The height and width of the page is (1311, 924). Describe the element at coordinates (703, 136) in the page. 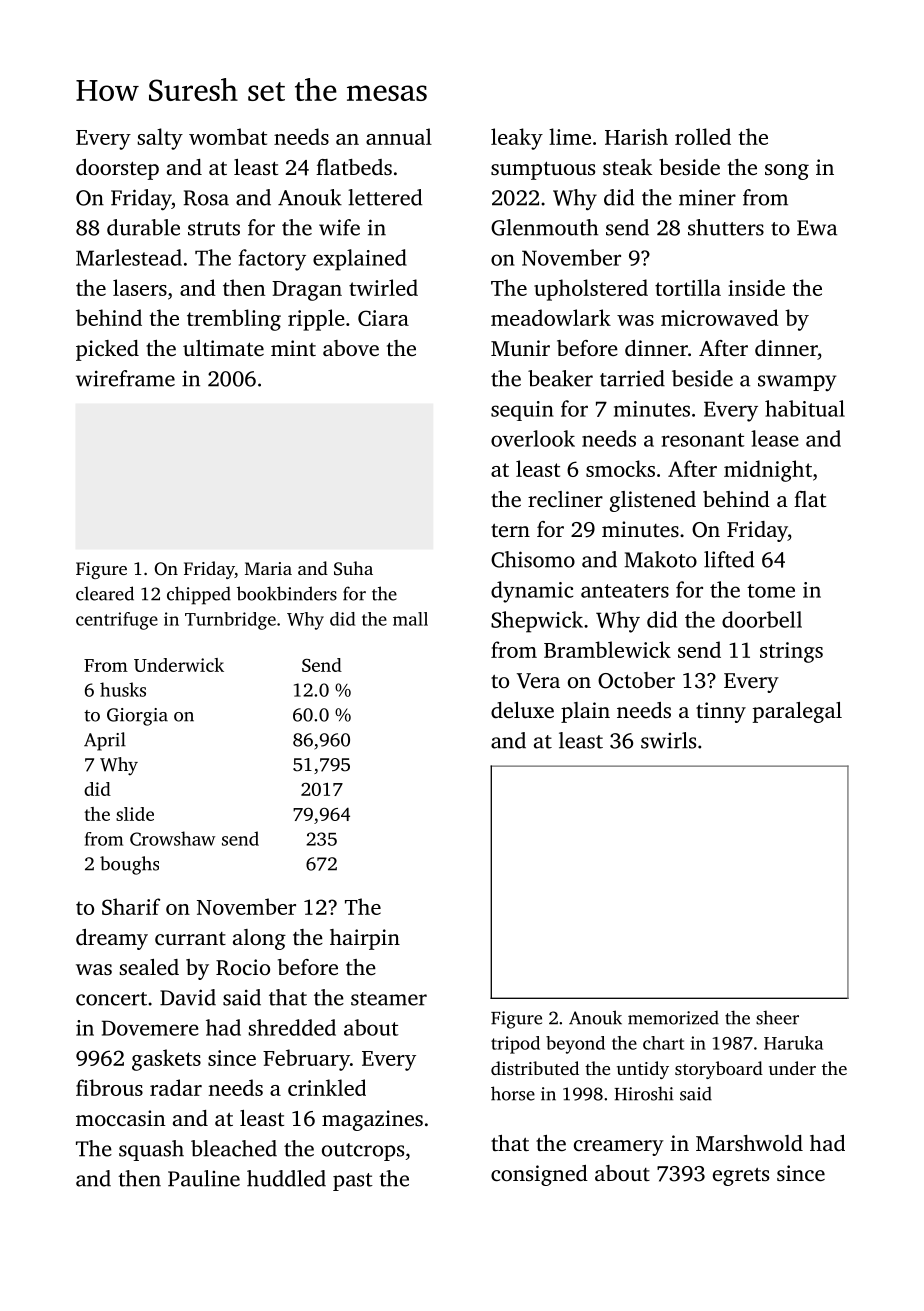

I see `rolled` at that location.
